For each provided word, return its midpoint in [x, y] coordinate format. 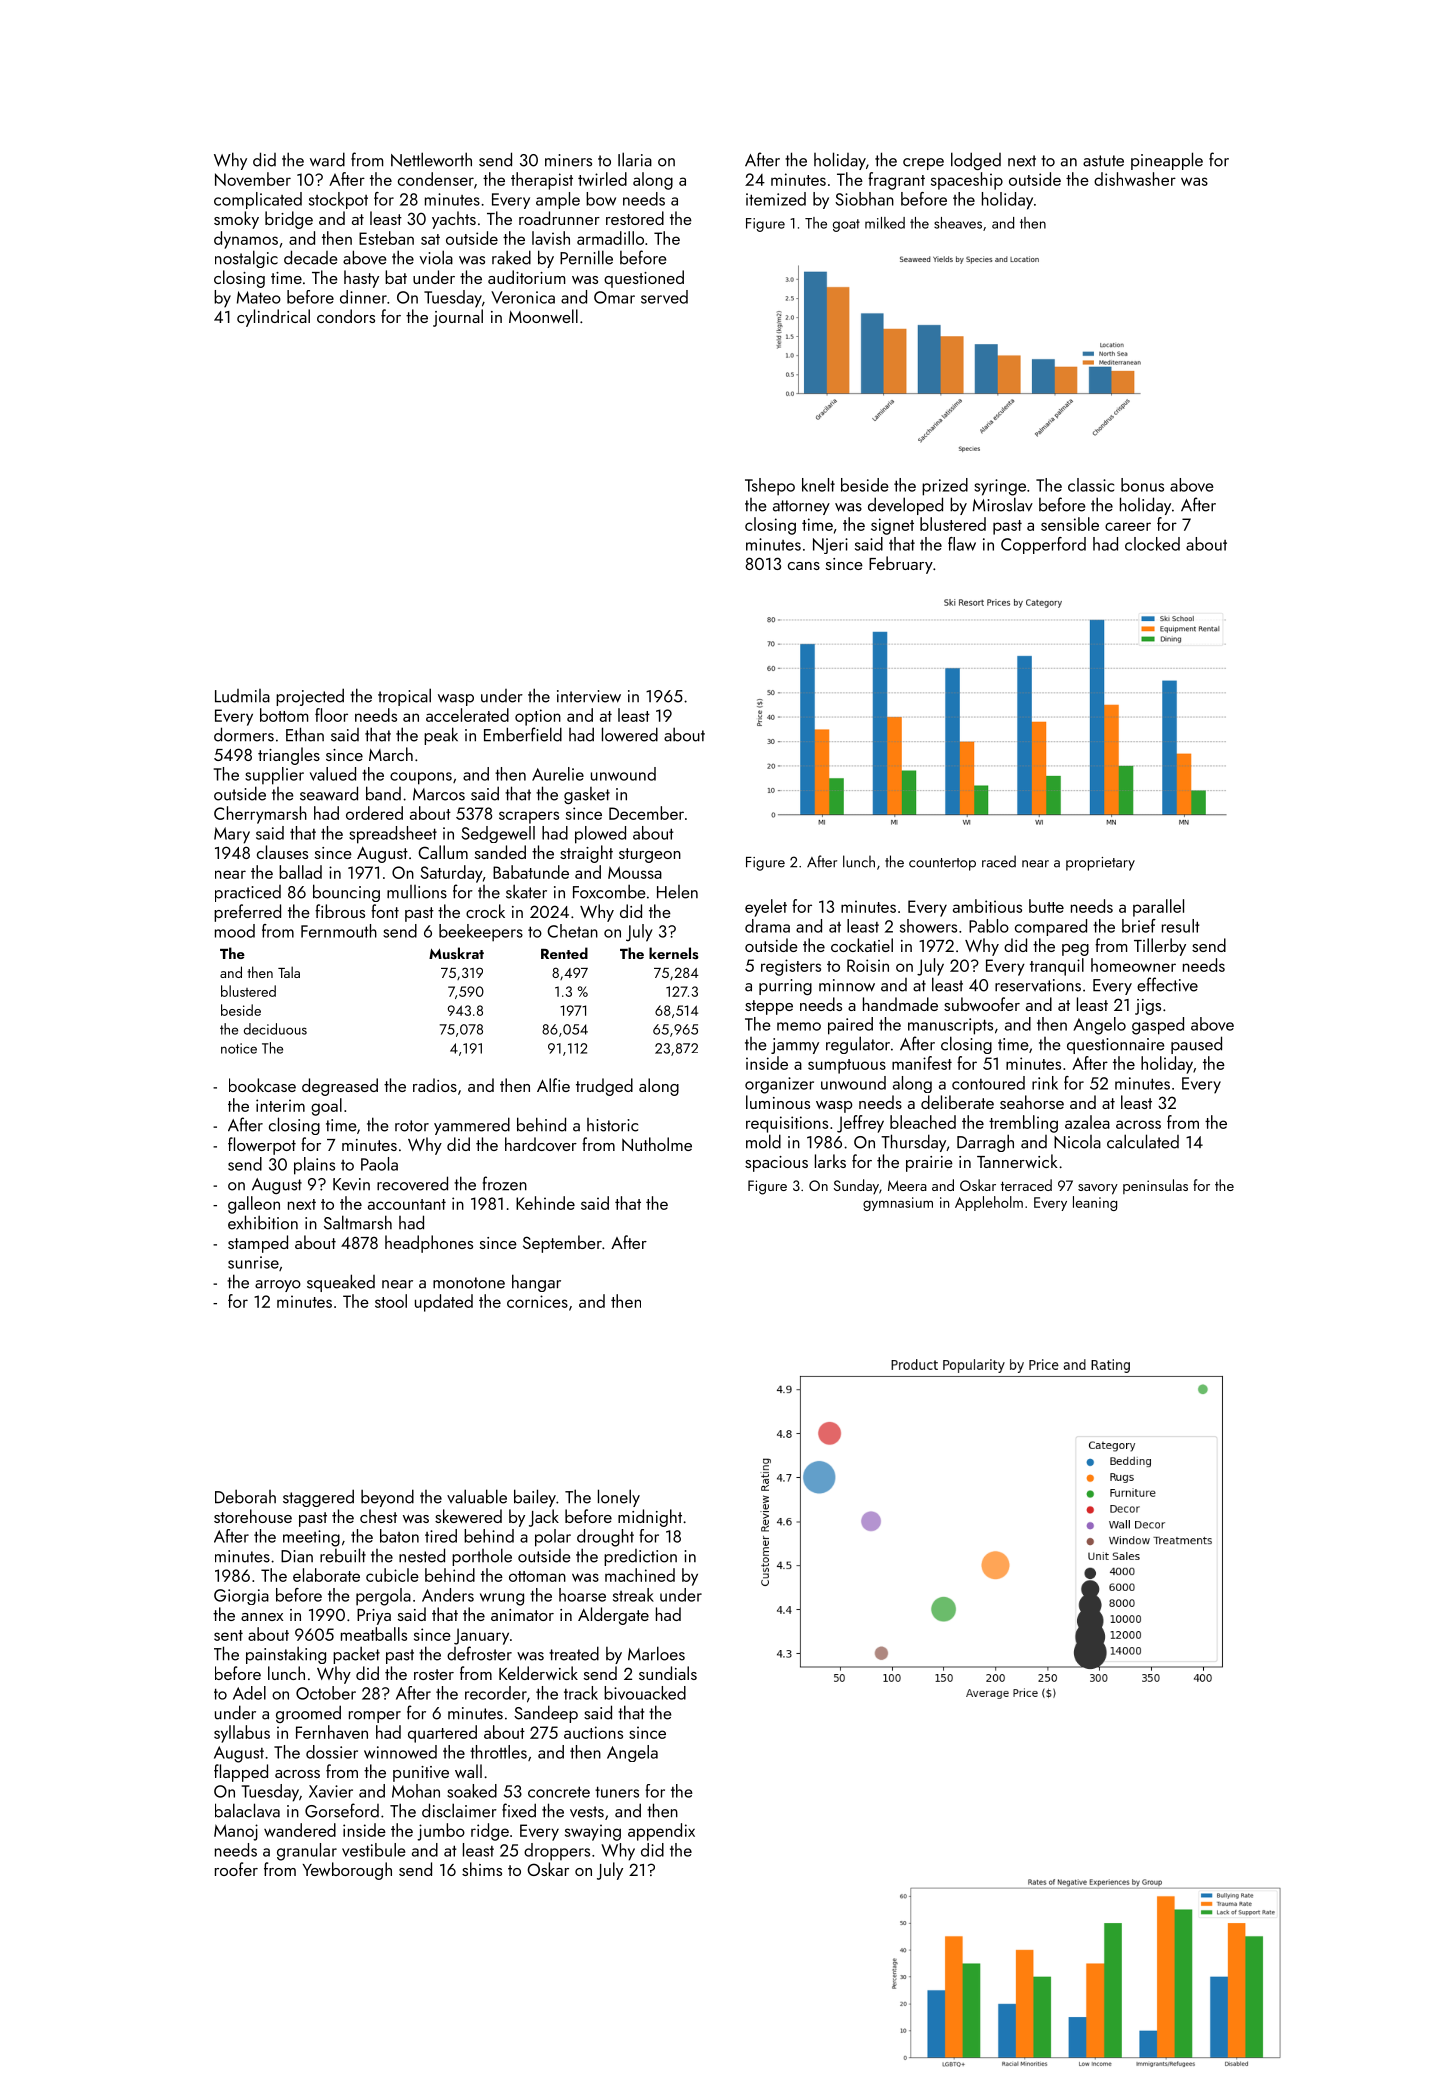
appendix [661, 1832]
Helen [677, 892]
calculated [1143, 1141]
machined [640, 1575]
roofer [236, 1869]
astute [1103, 161]
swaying [593, 1832]
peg [1075, 950]
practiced [248, 893]
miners [568, 160]
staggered [318, 1498]
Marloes [656, 1653]
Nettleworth [431, 159]
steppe [769, 1007]
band [383, 793]
